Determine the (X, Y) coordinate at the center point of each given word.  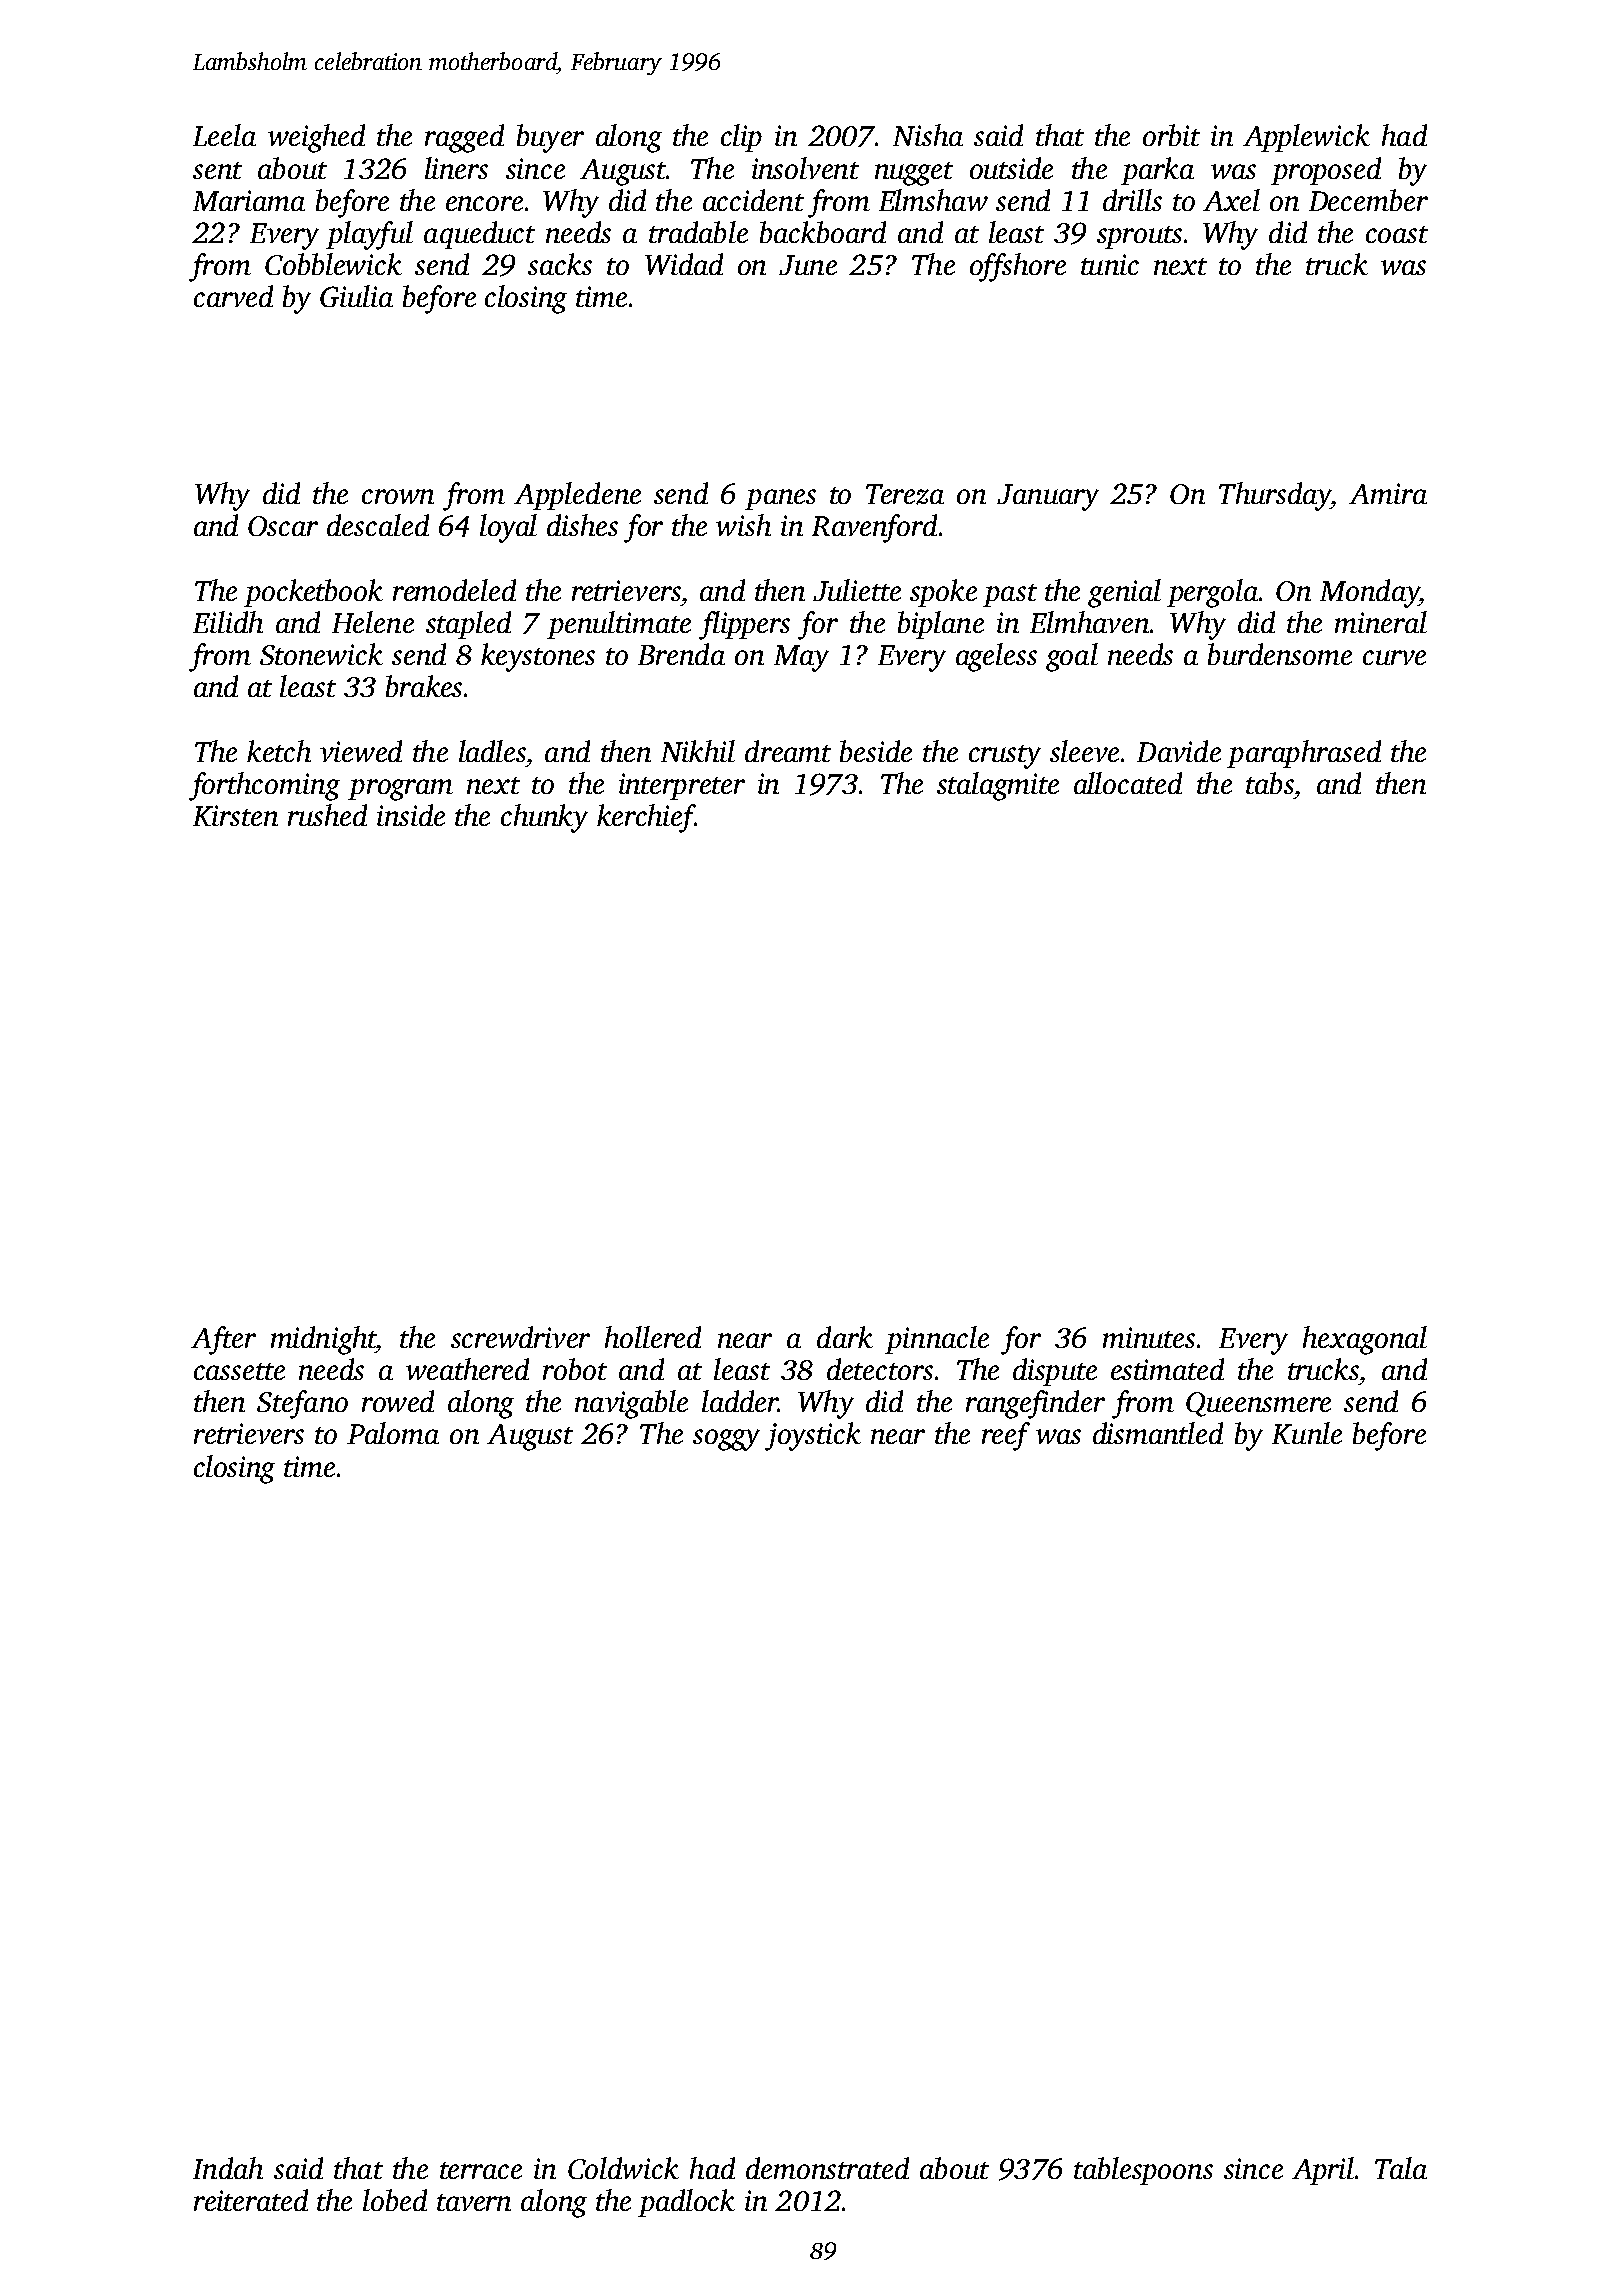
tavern (474, 2202)
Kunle (1307, 1433)
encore (484, 203)
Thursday (1275, 496)
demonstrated (827, 2168)
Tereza (905, 494)
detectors (880, 1369)
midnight (323, 1340)
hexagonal (1365, 1340)
